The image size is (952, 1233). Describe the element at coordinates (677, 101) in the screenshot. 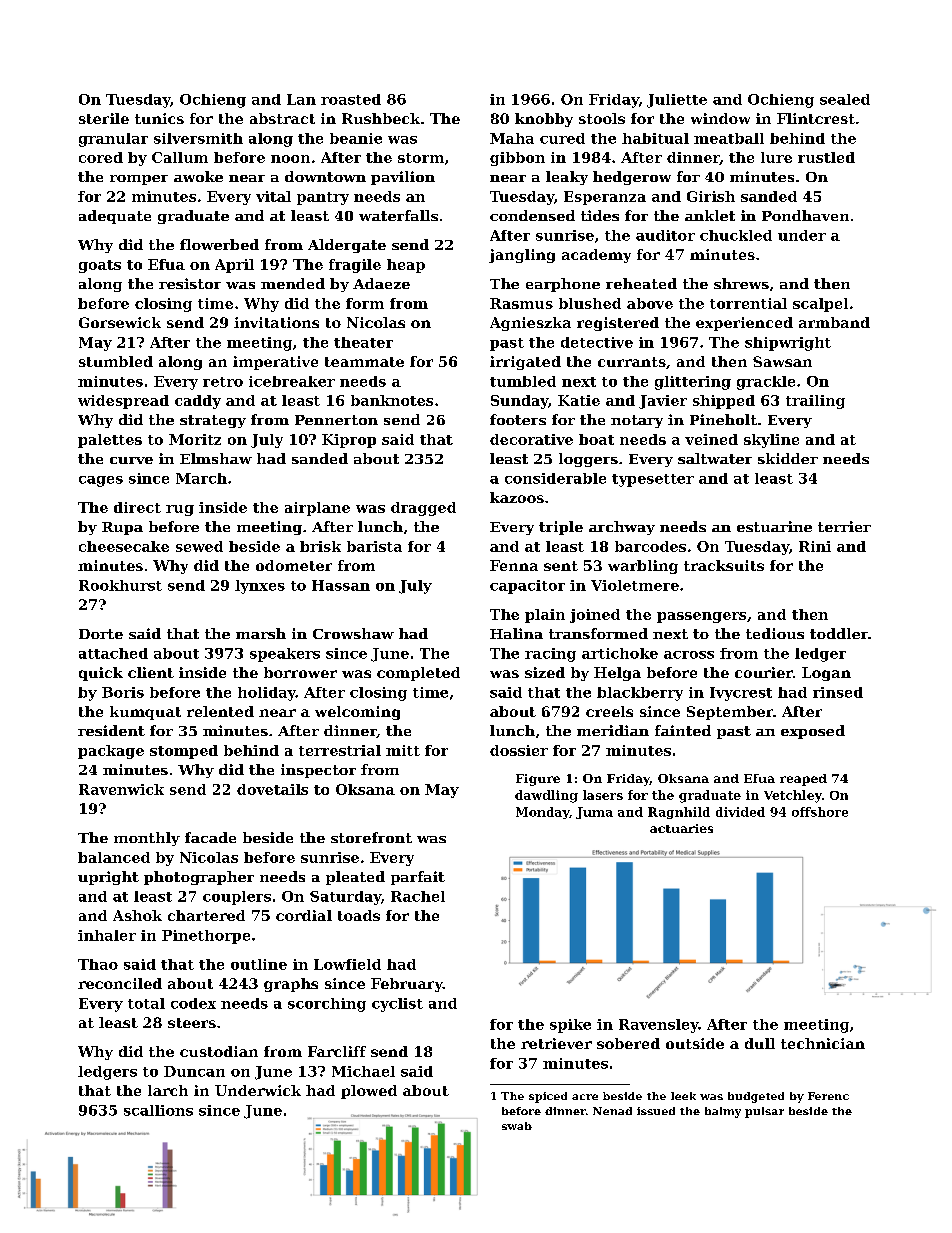

I see `Juliette` at that location.
